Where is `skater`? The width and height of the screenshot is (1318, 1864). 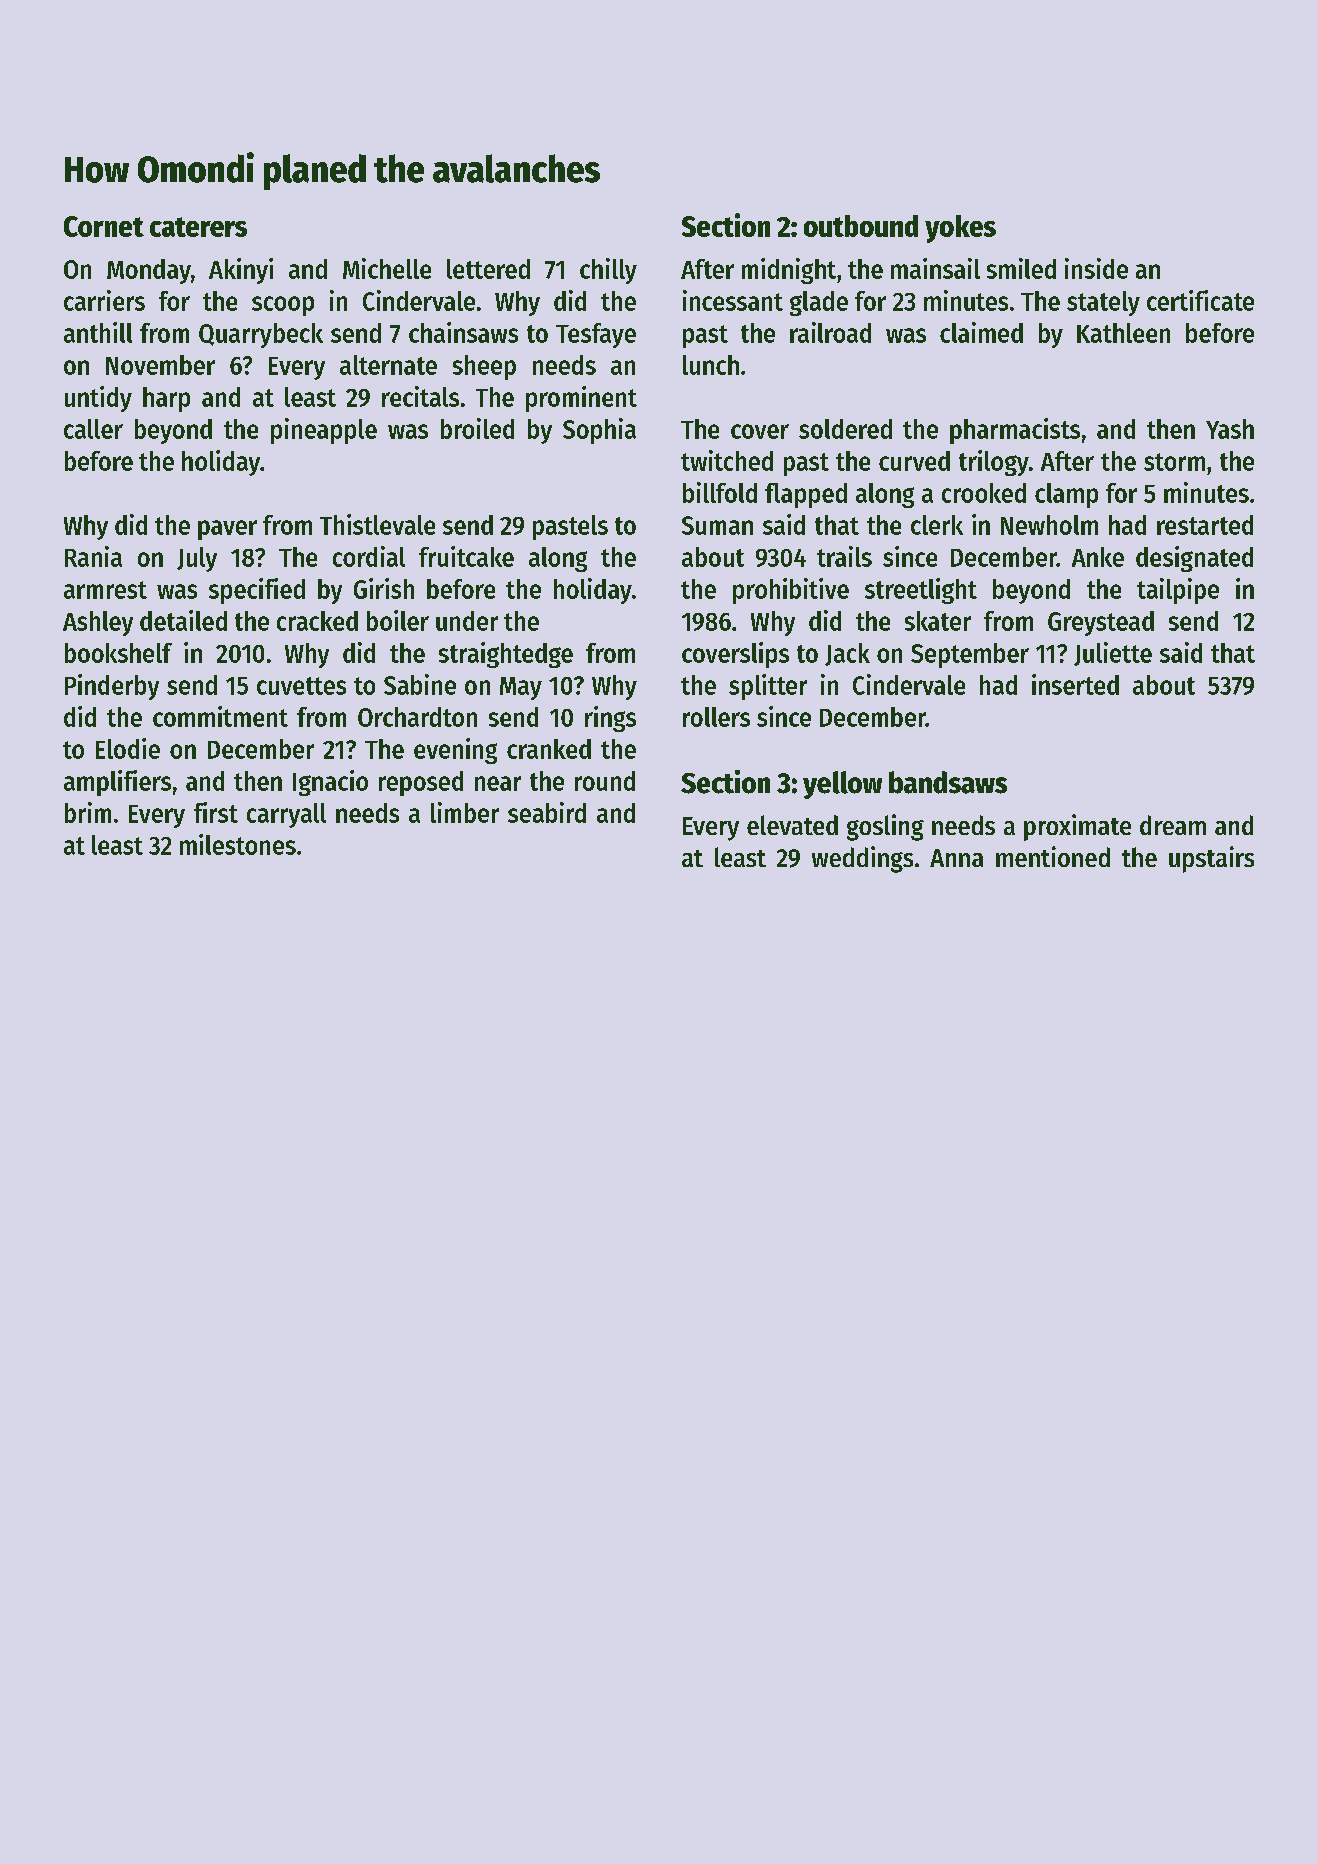 skater is located at coordinates (938, 621).
